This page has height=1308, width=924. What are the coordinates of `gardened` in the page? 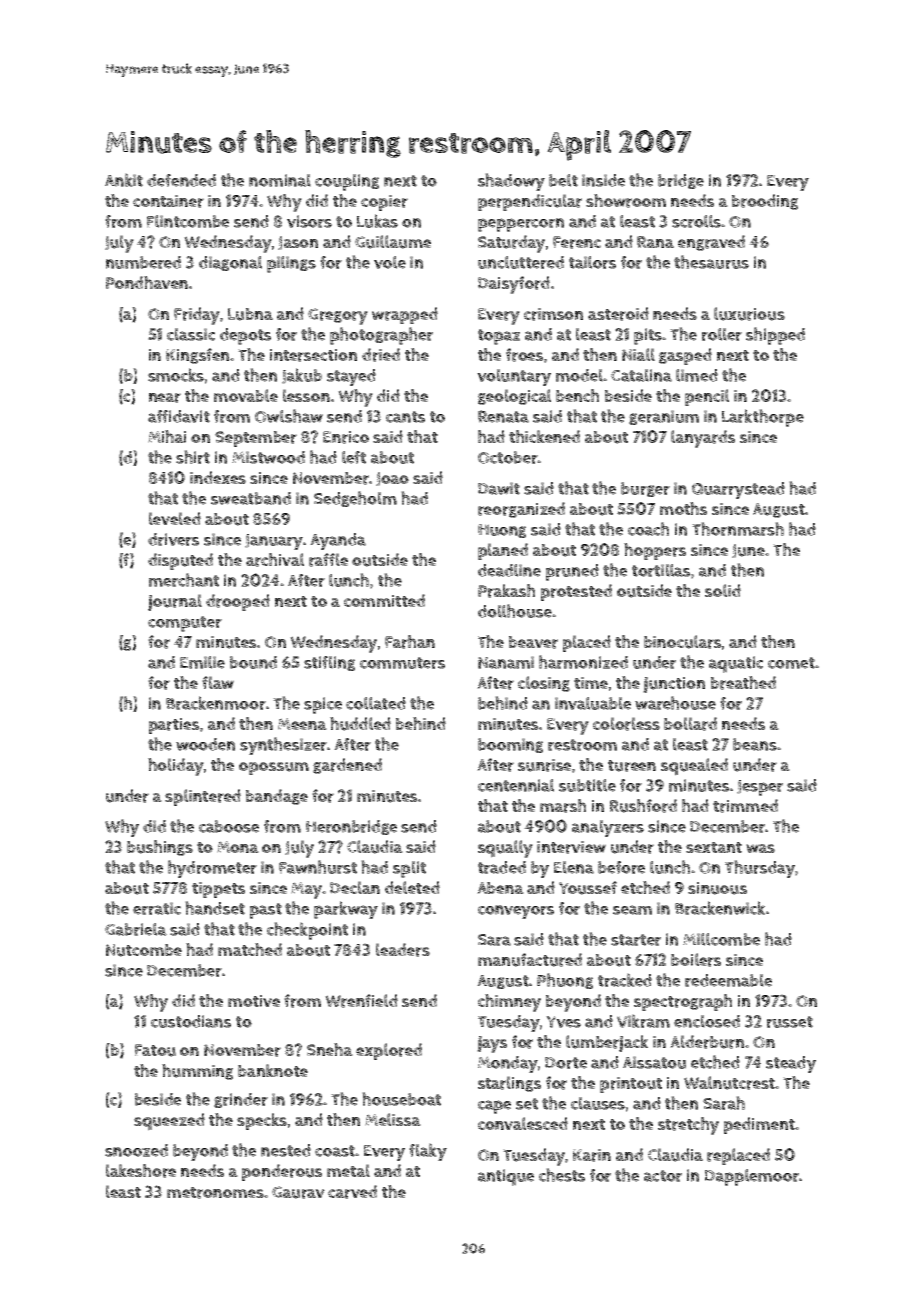 It's located at (347, 766).
